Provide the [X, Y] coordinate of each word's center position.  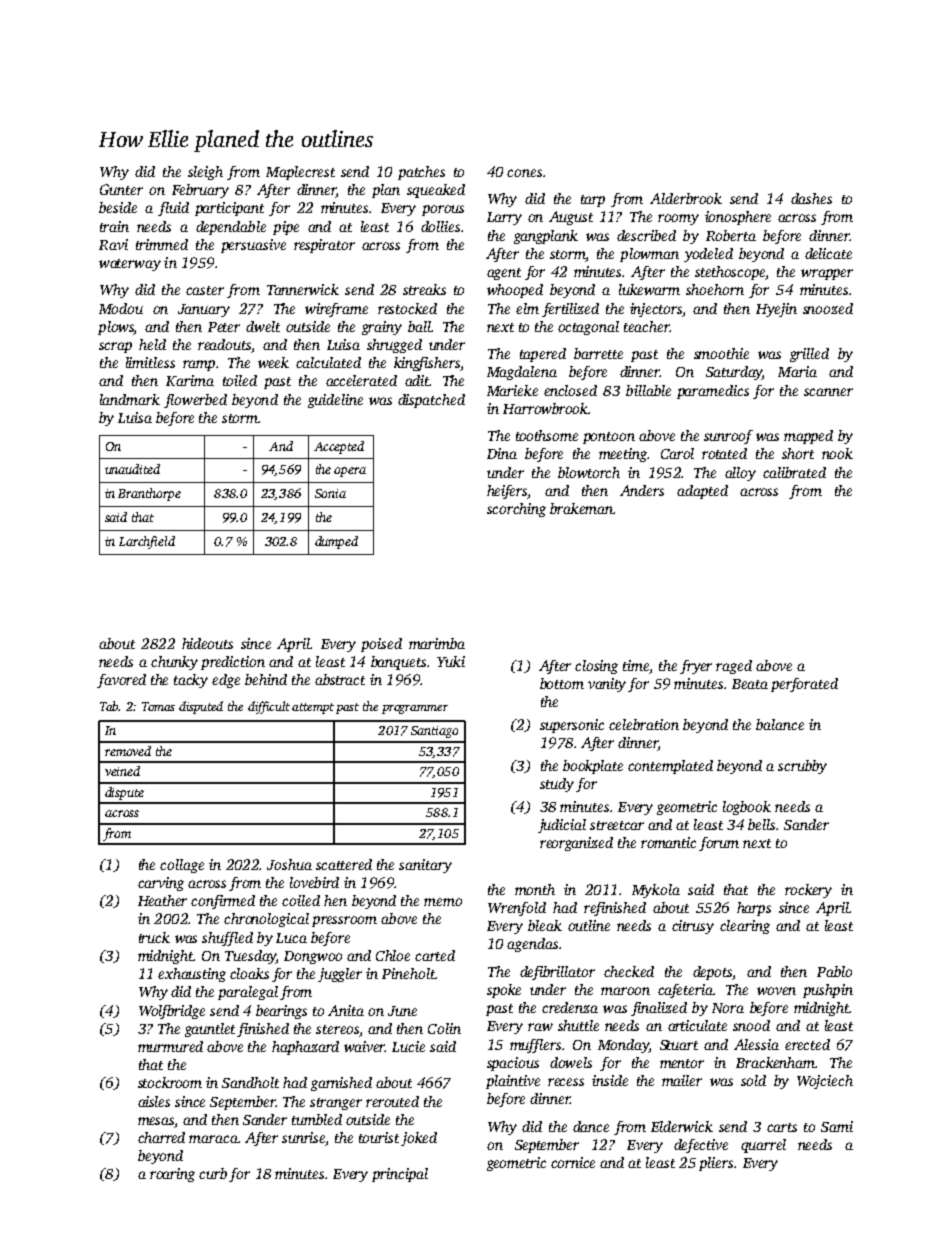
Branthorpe [149, 494]
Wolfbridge [172, 1012]
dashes [811, 198]
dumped [336, 542]
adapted [702, 492]
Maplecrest [300, 173]
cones [524, 173]
